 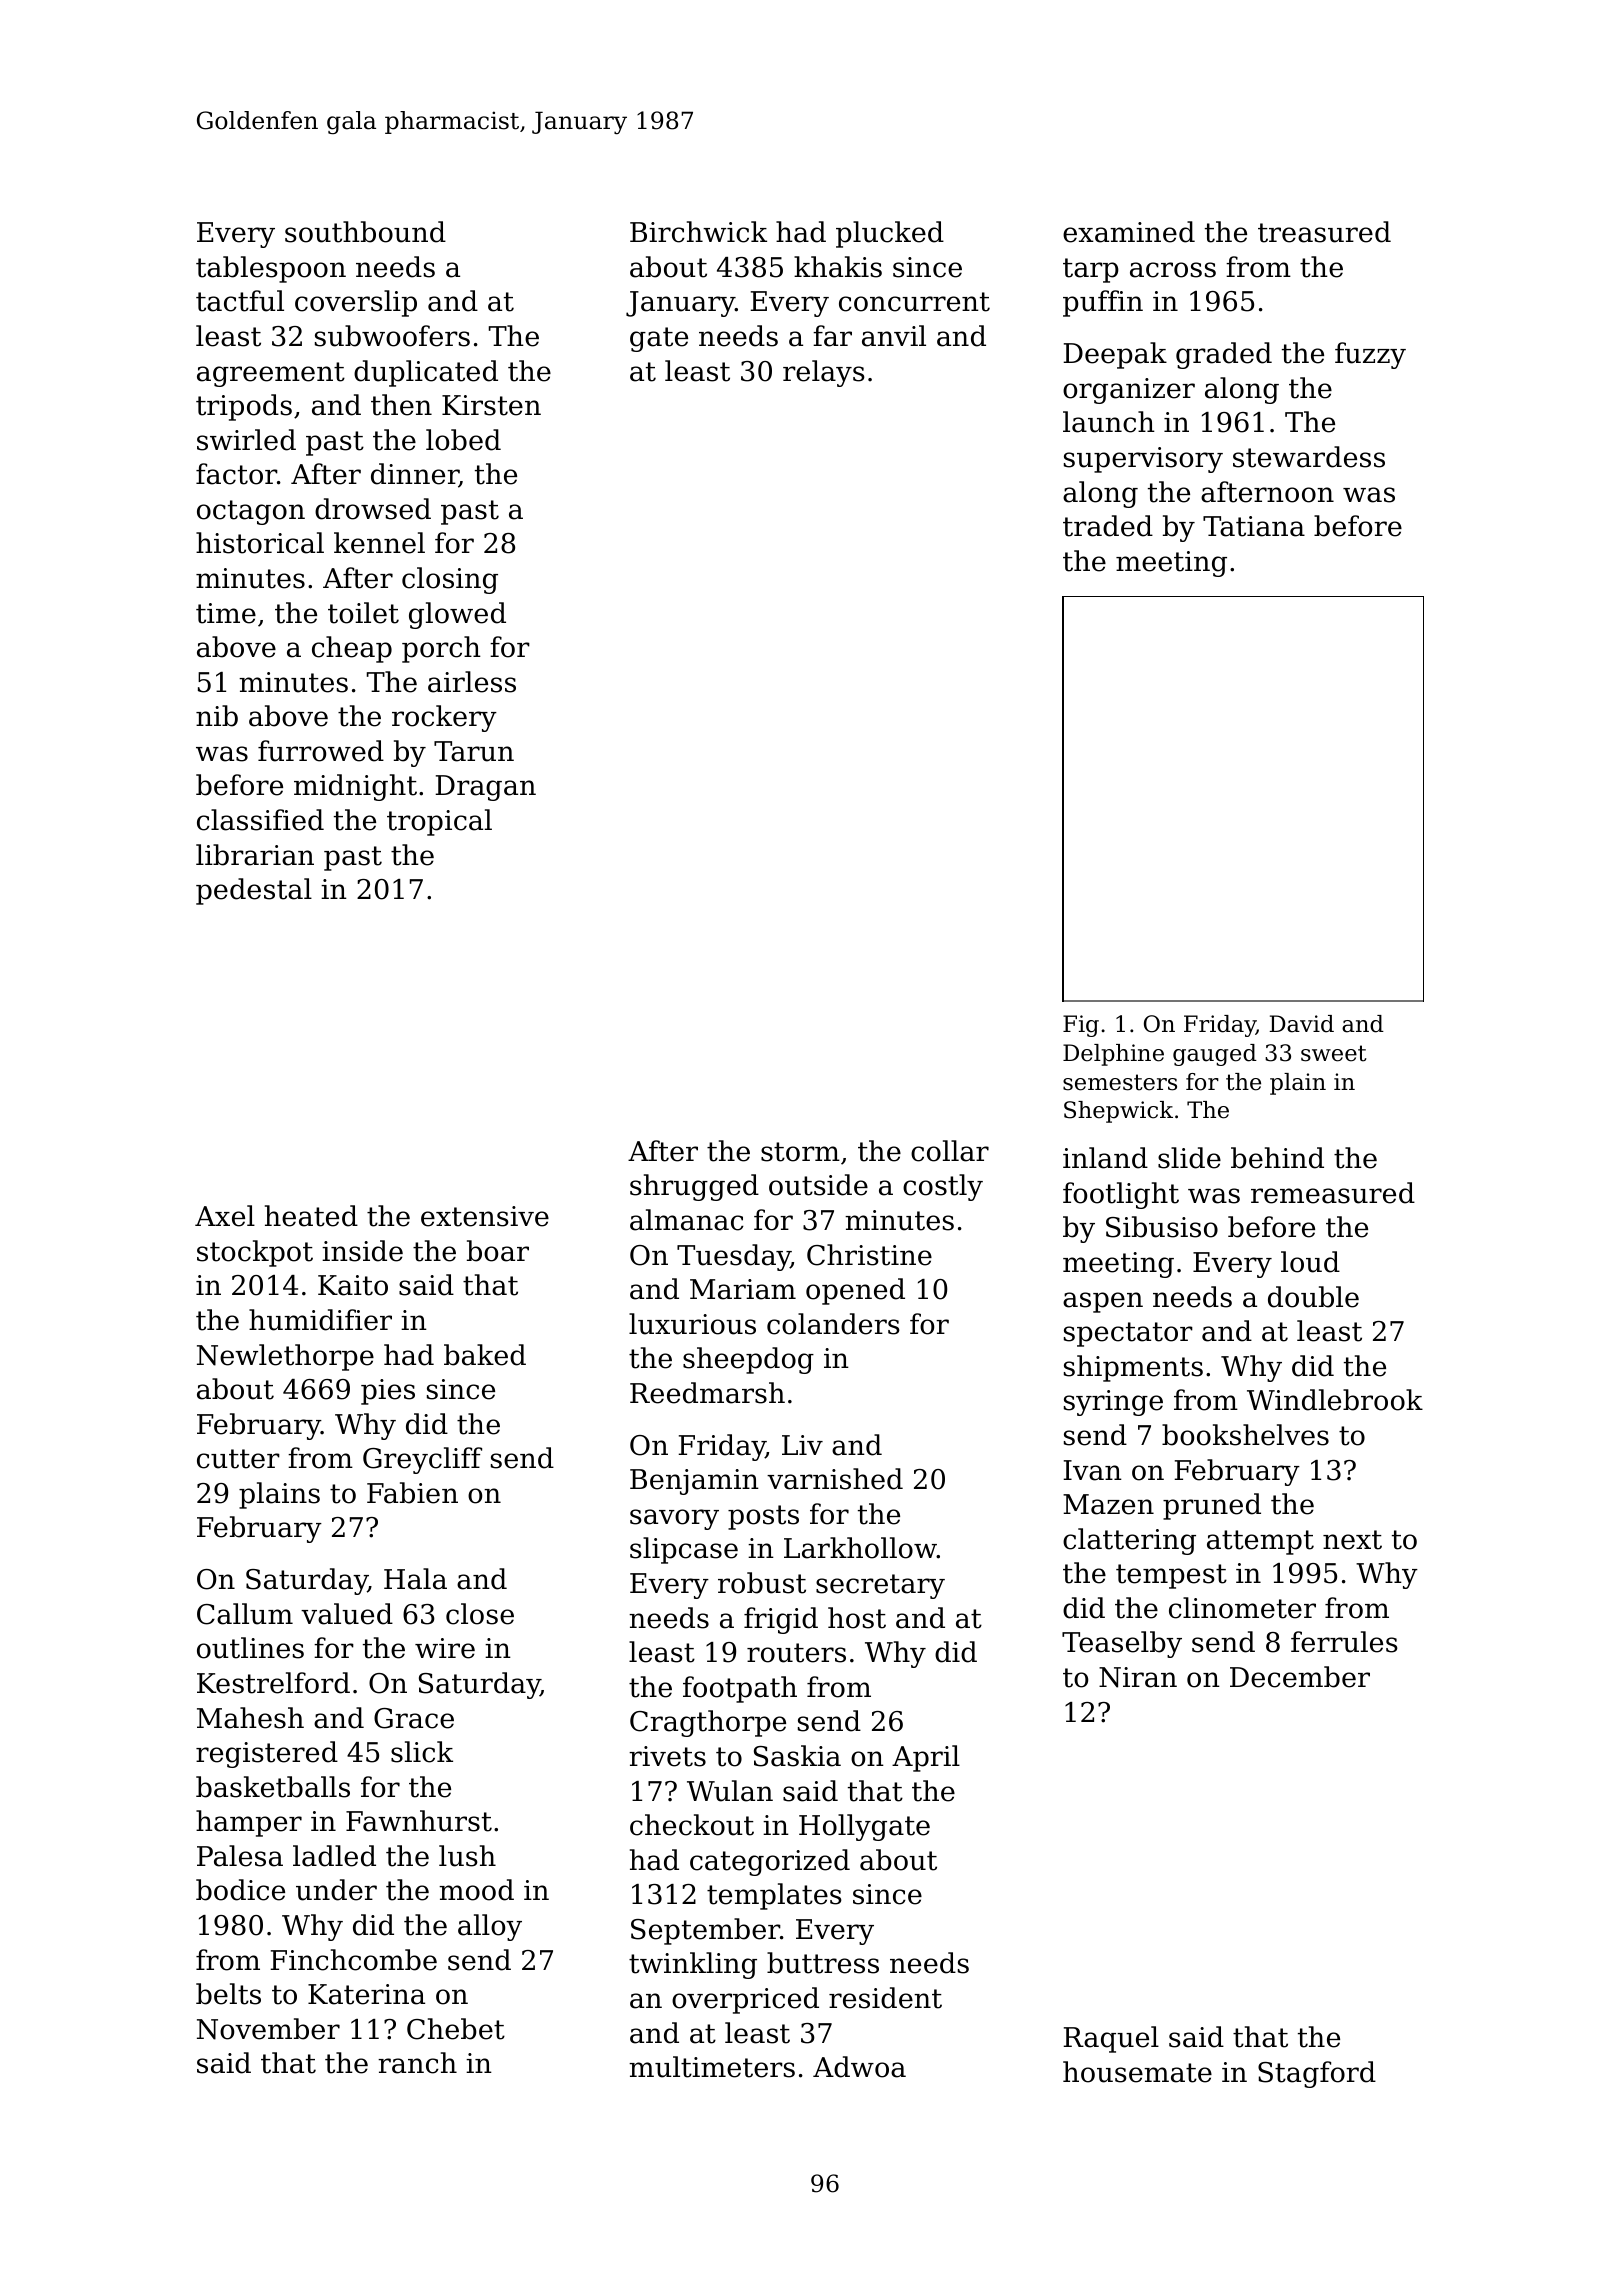 I want to click on Mazen, so click(x=1108, y=1504).
